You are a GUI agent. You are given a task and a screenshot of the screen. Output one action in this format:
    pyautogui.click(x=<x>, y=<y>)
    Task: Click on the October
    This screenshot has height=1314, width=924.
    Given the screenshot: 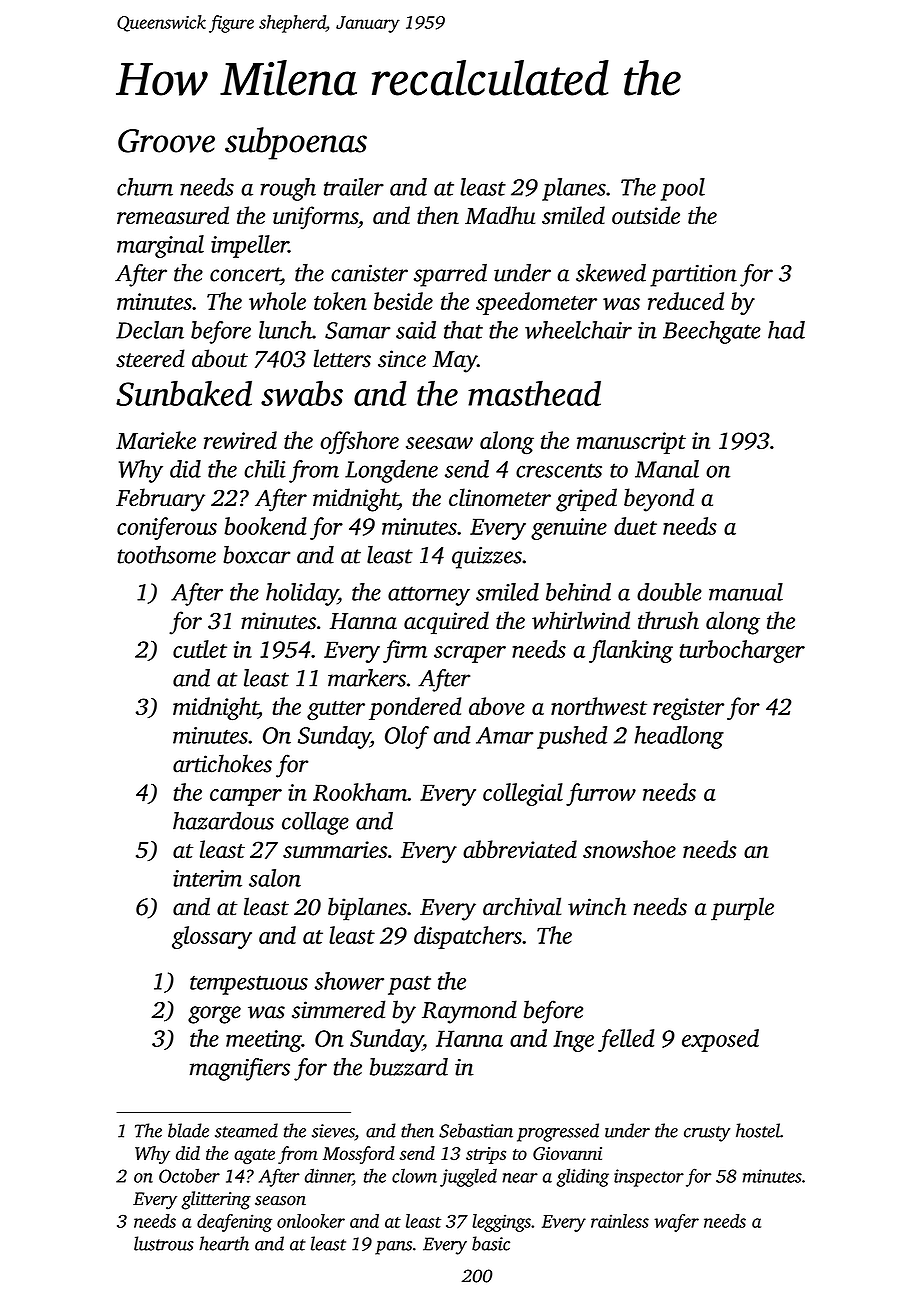 What is the action you would take?
    pyautogui.click(x=189, y=1175)
